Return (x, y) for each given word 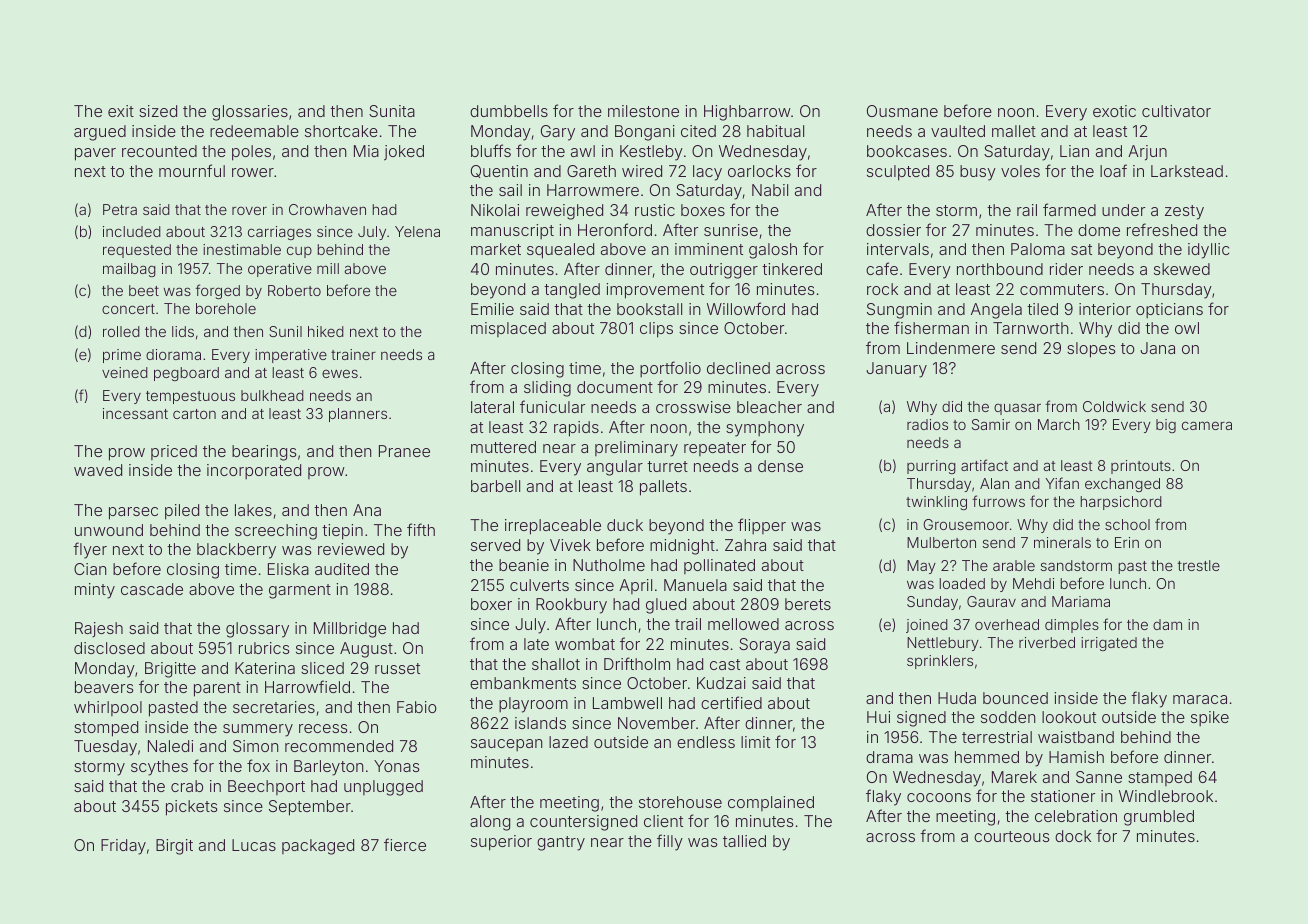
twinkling (936, 503)
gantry (561, 843)
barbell (495, 486)
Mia (366, 151)
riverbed (1047, 642)
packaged (318, 847)
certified (731, 702)
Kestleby (651, 153)
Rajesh (99, 629)
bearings (264, 453)
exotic (1114, 111)
